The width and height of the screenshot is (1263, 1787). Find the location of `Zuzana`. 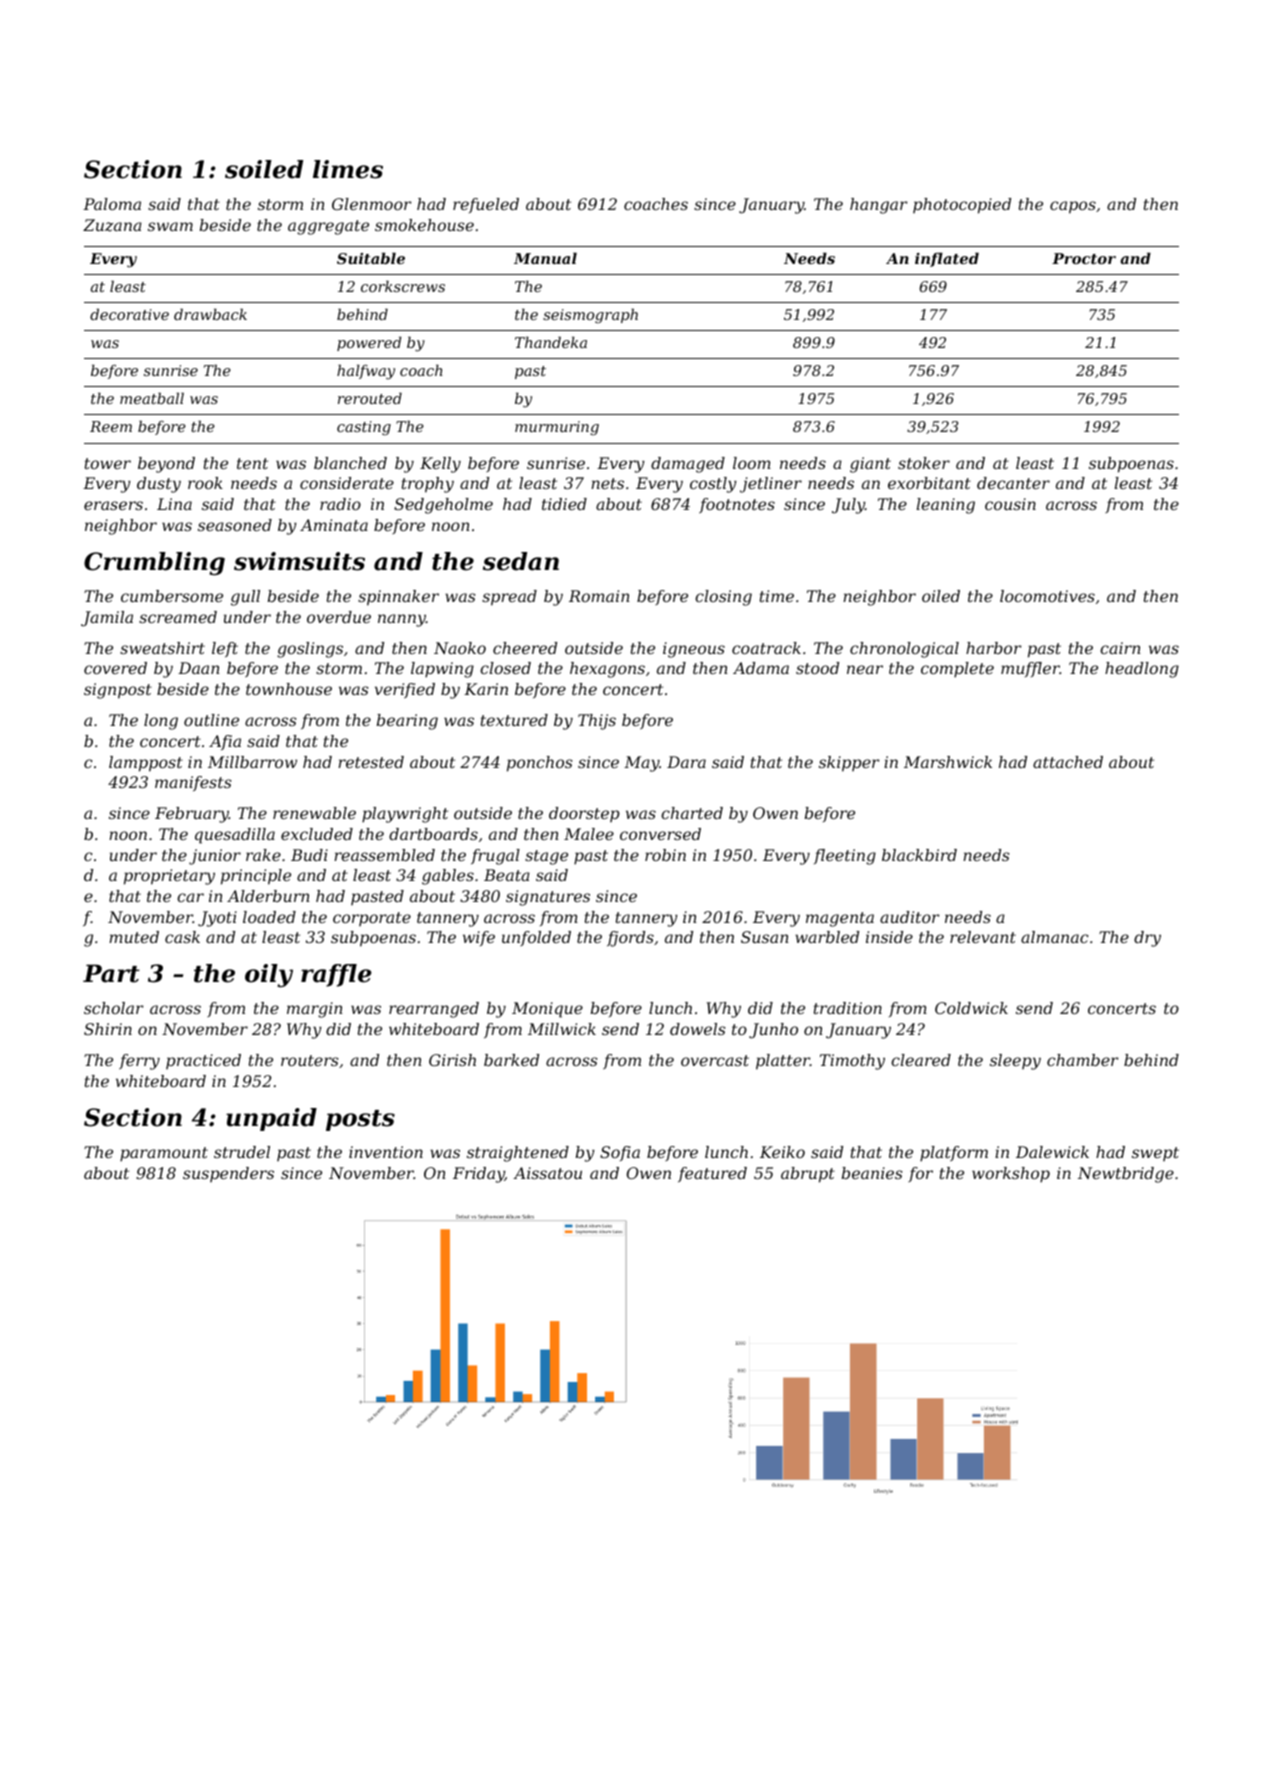

Zuzana is located at coordinates (112, 225).
